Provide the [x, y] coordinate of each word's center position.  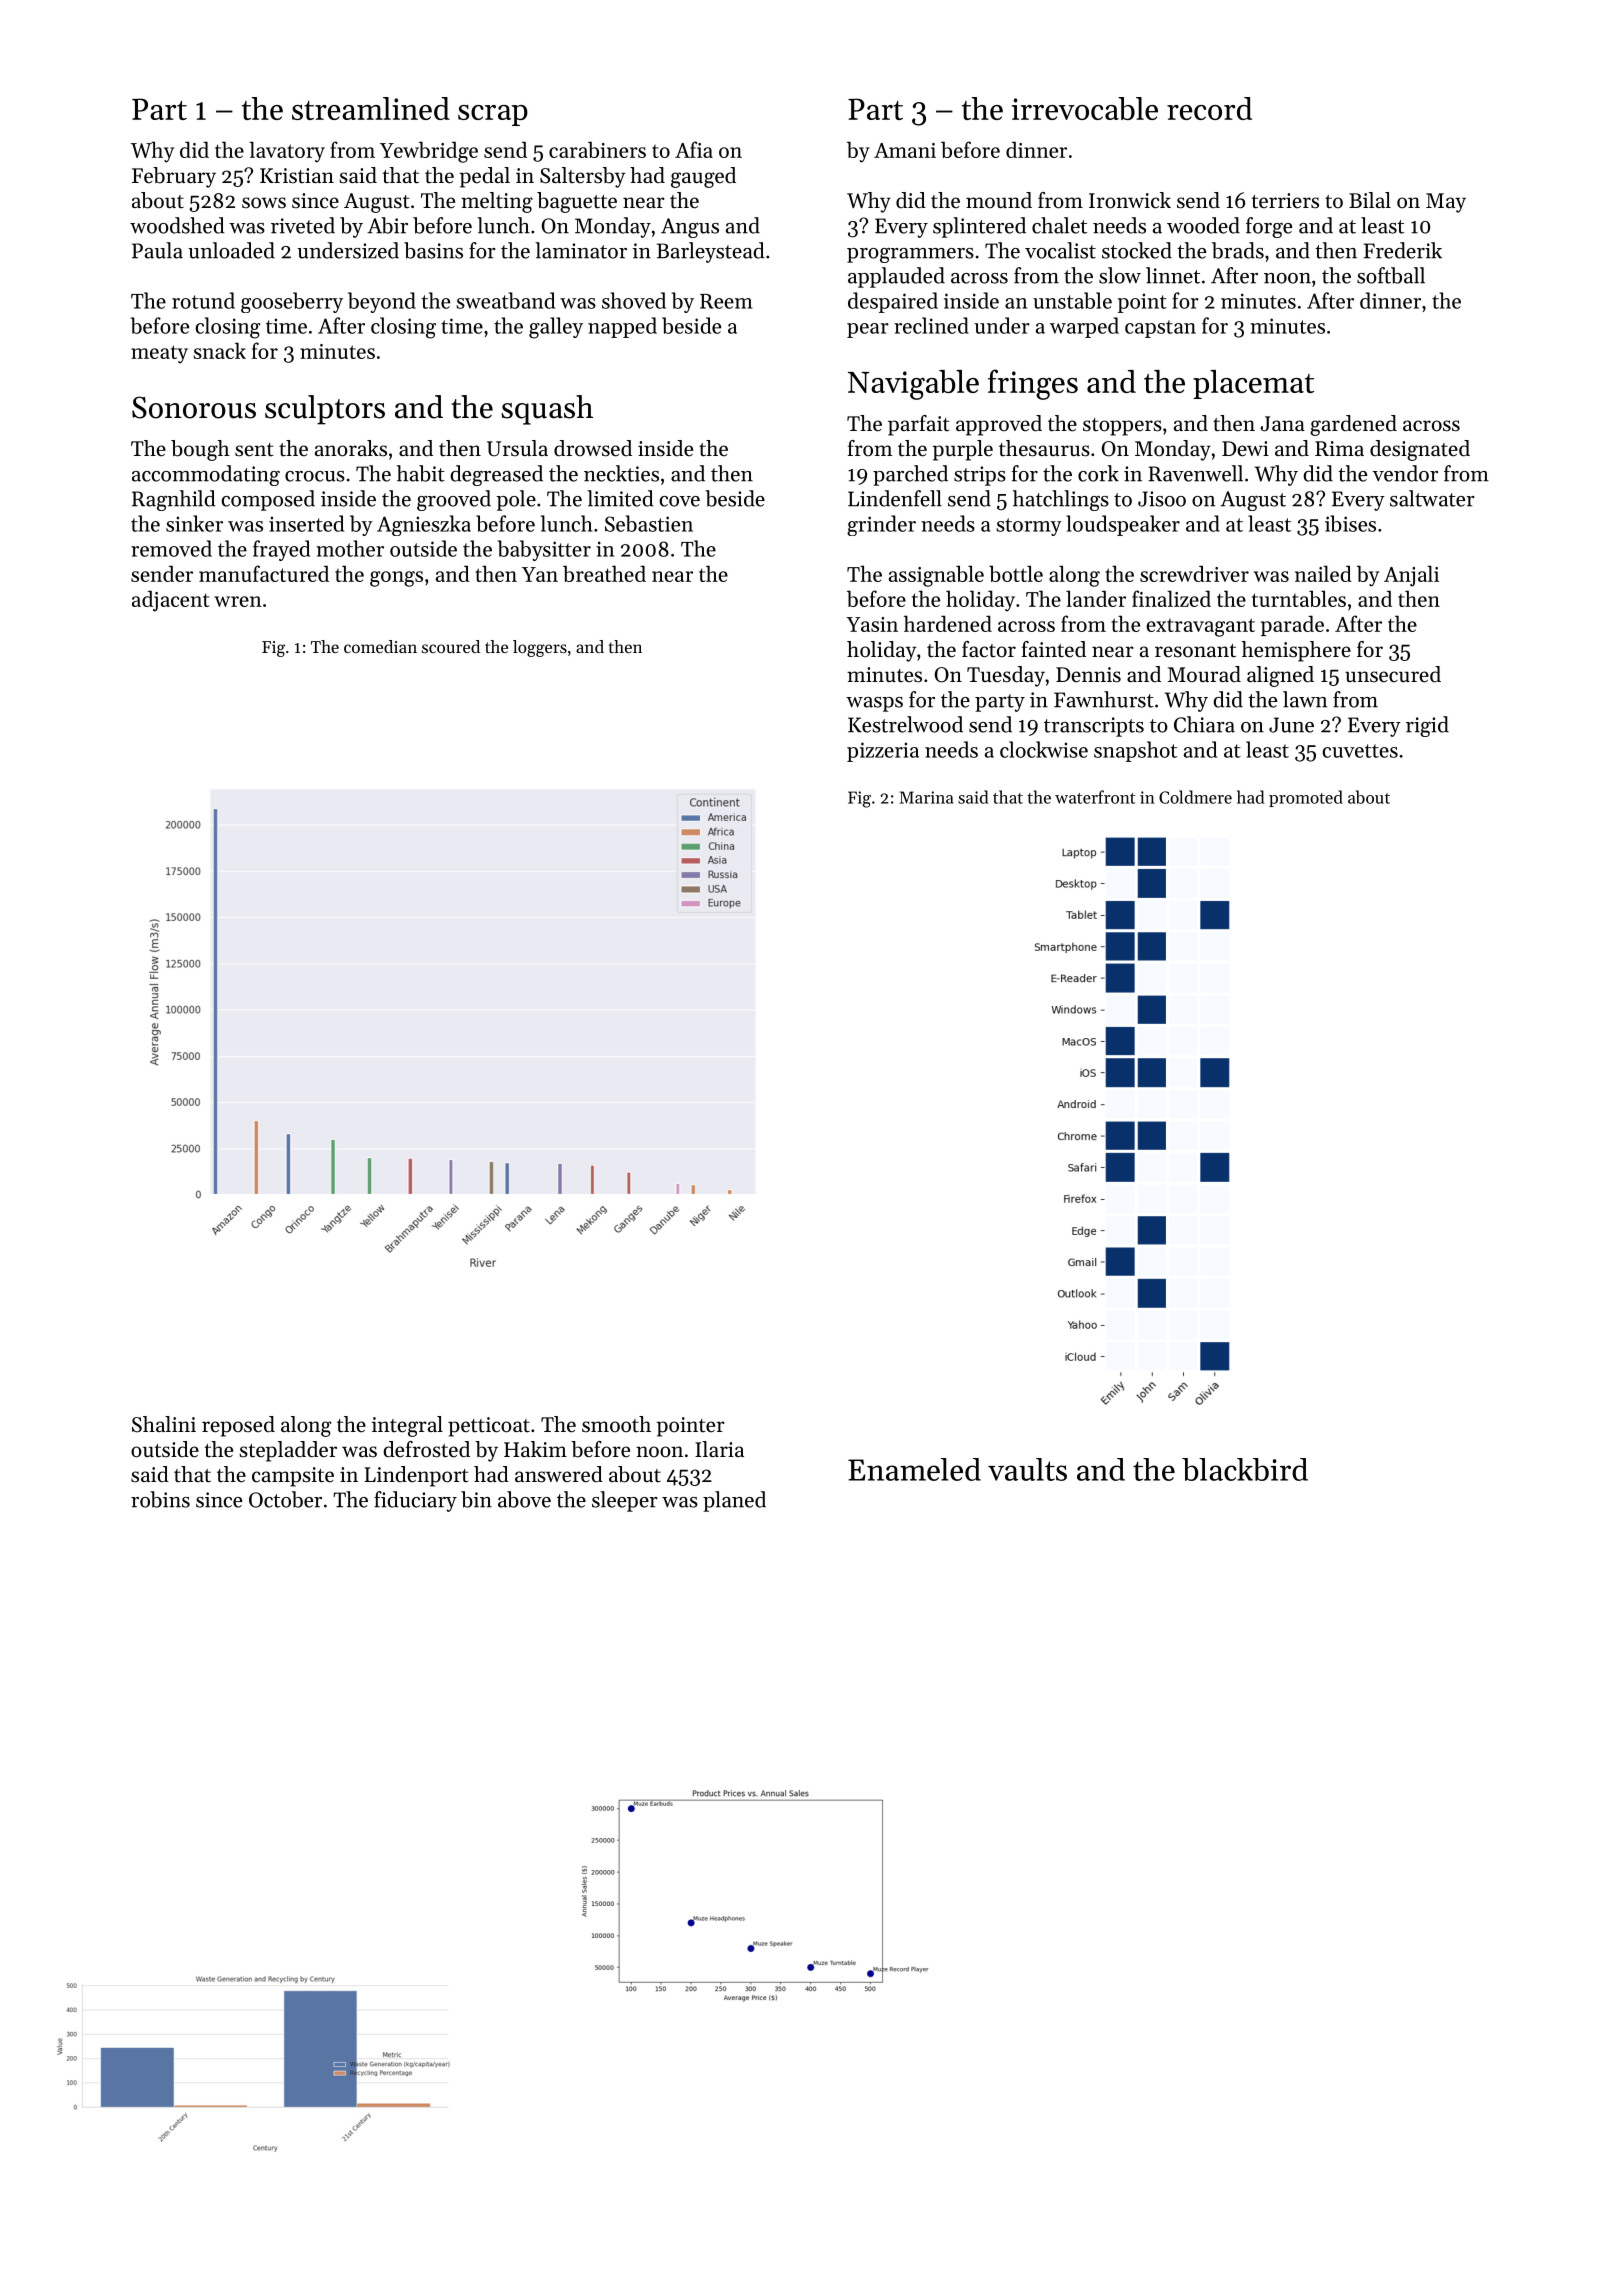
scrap [493, 115]
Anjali [1411, 576]
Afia [694, 149]
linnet [1173, 275]
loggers [540, 648]
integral [407, 1426]
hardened [948, 623]
